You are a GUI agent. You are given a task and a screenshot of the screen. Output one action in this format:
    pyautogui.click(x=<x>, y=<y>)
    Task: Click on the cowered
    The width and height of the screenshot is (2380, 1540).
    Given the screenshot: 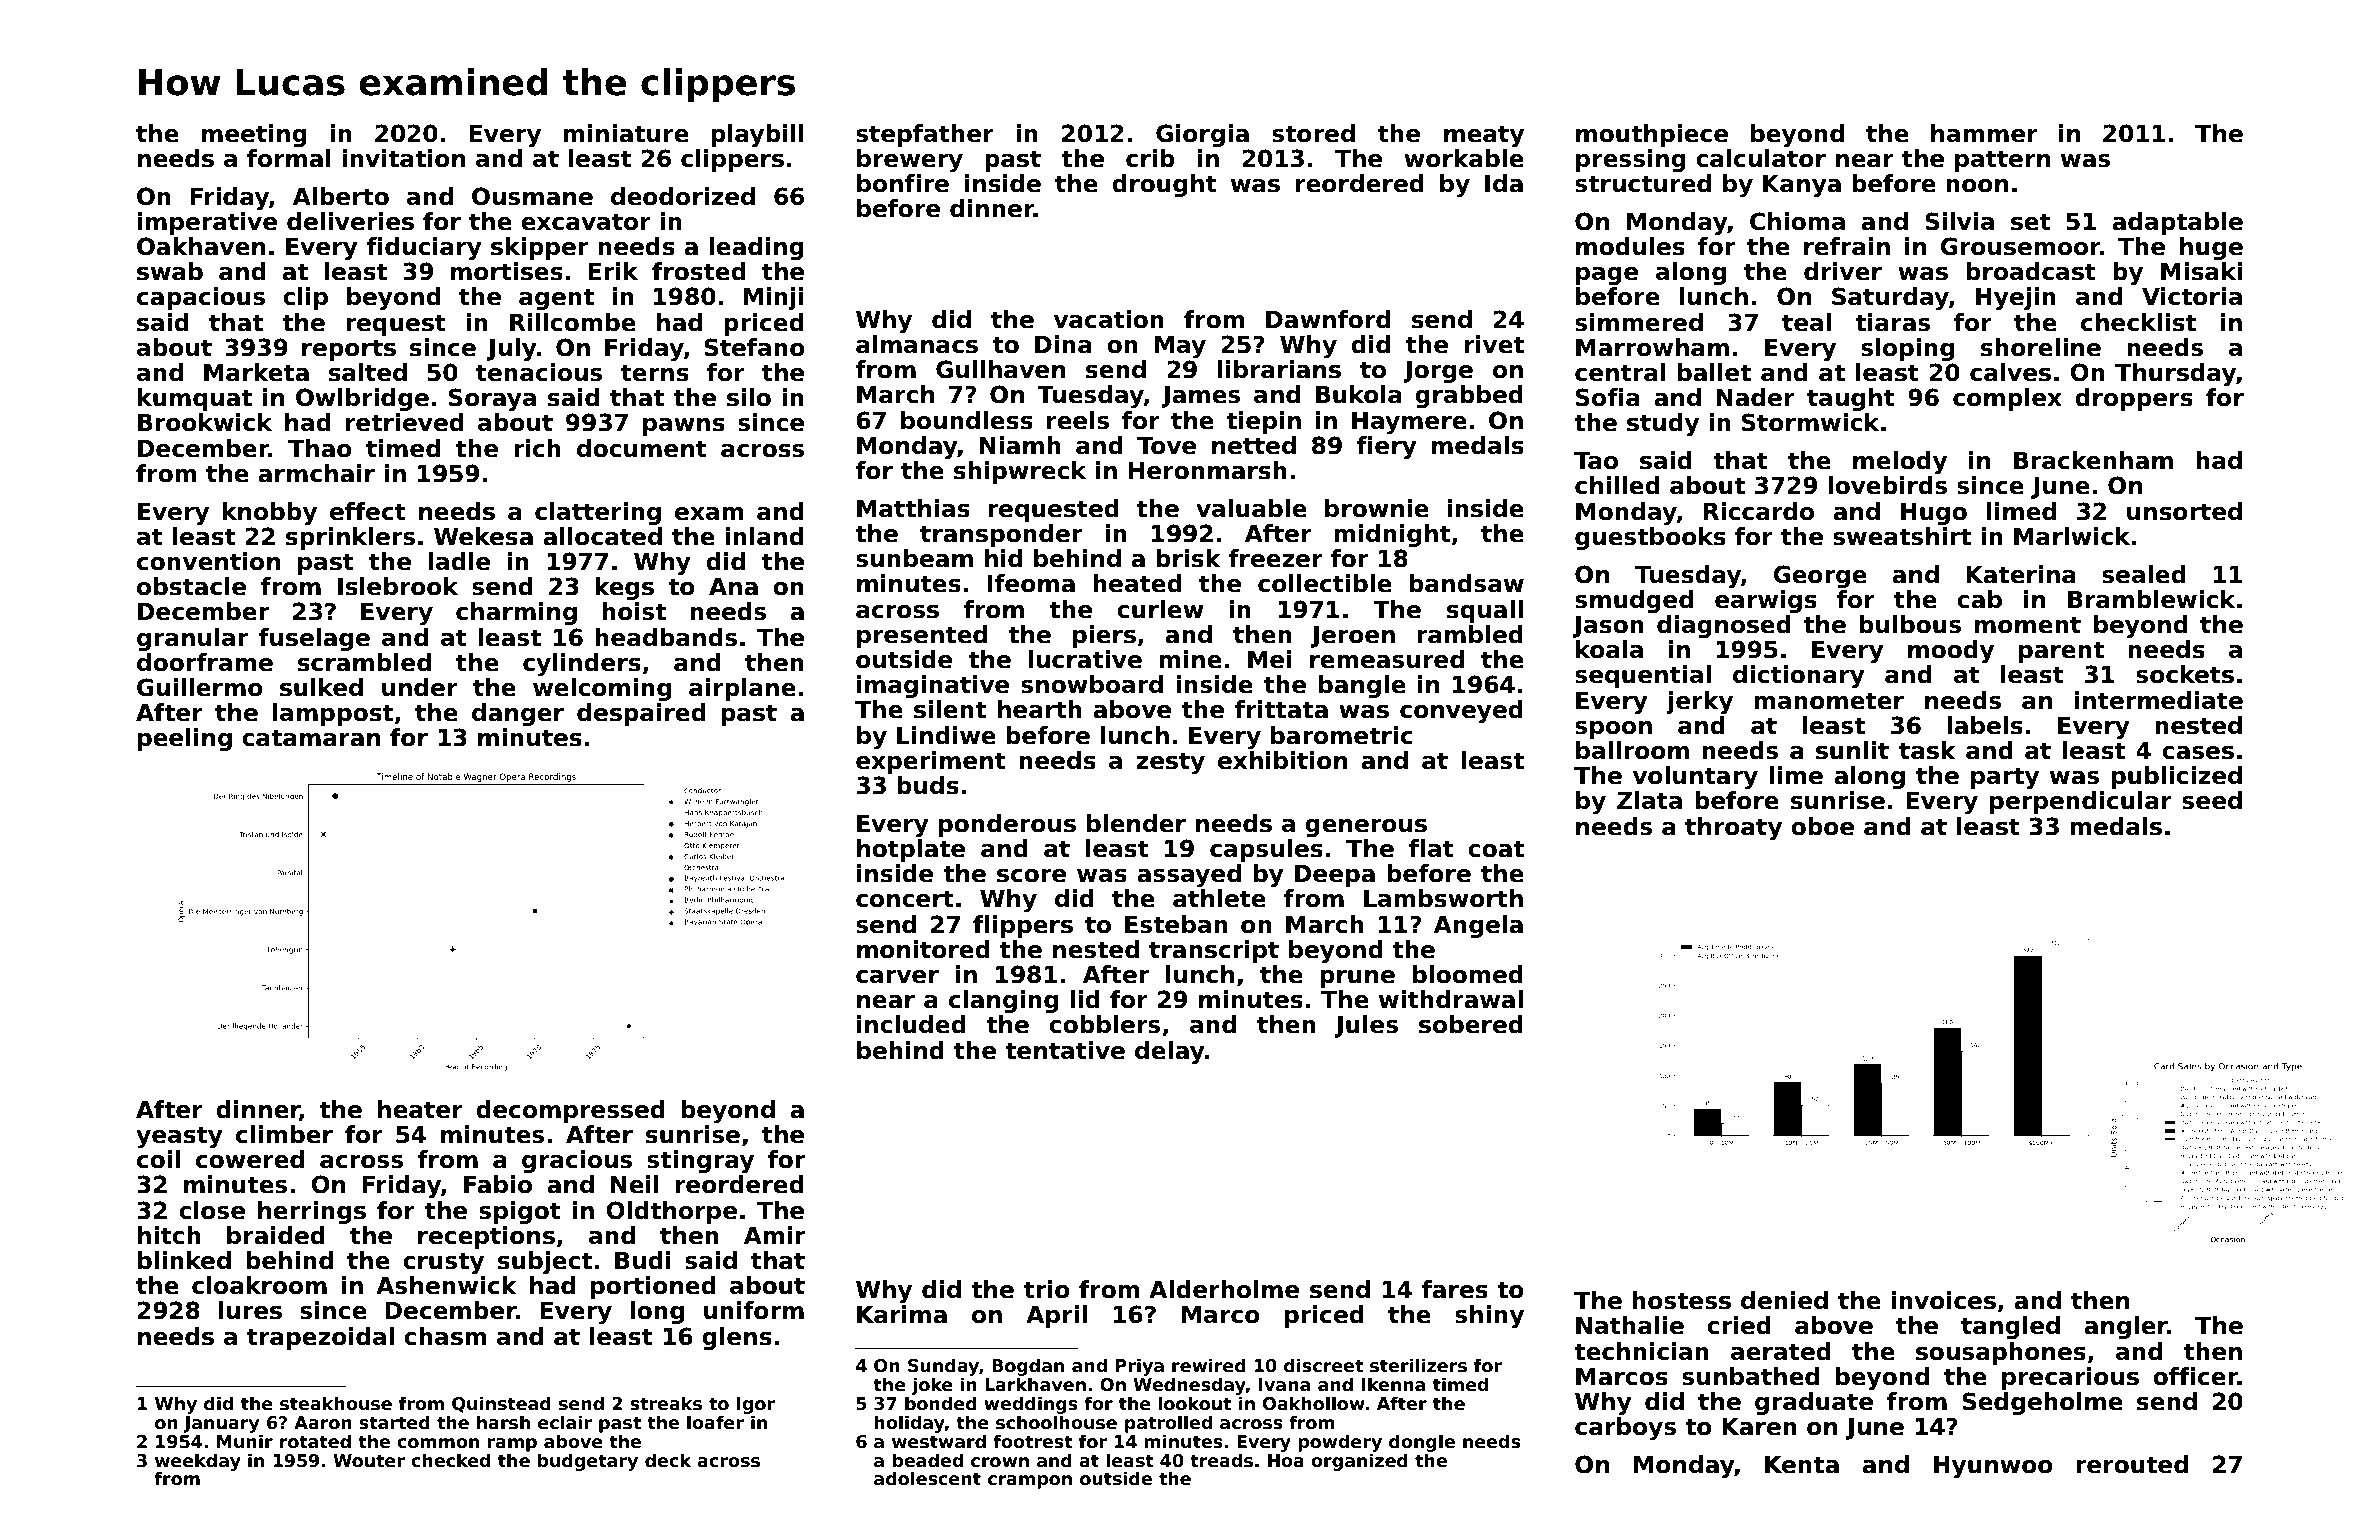 What is the action you would take?
    pyautogui.click(x=250, y=1159)
